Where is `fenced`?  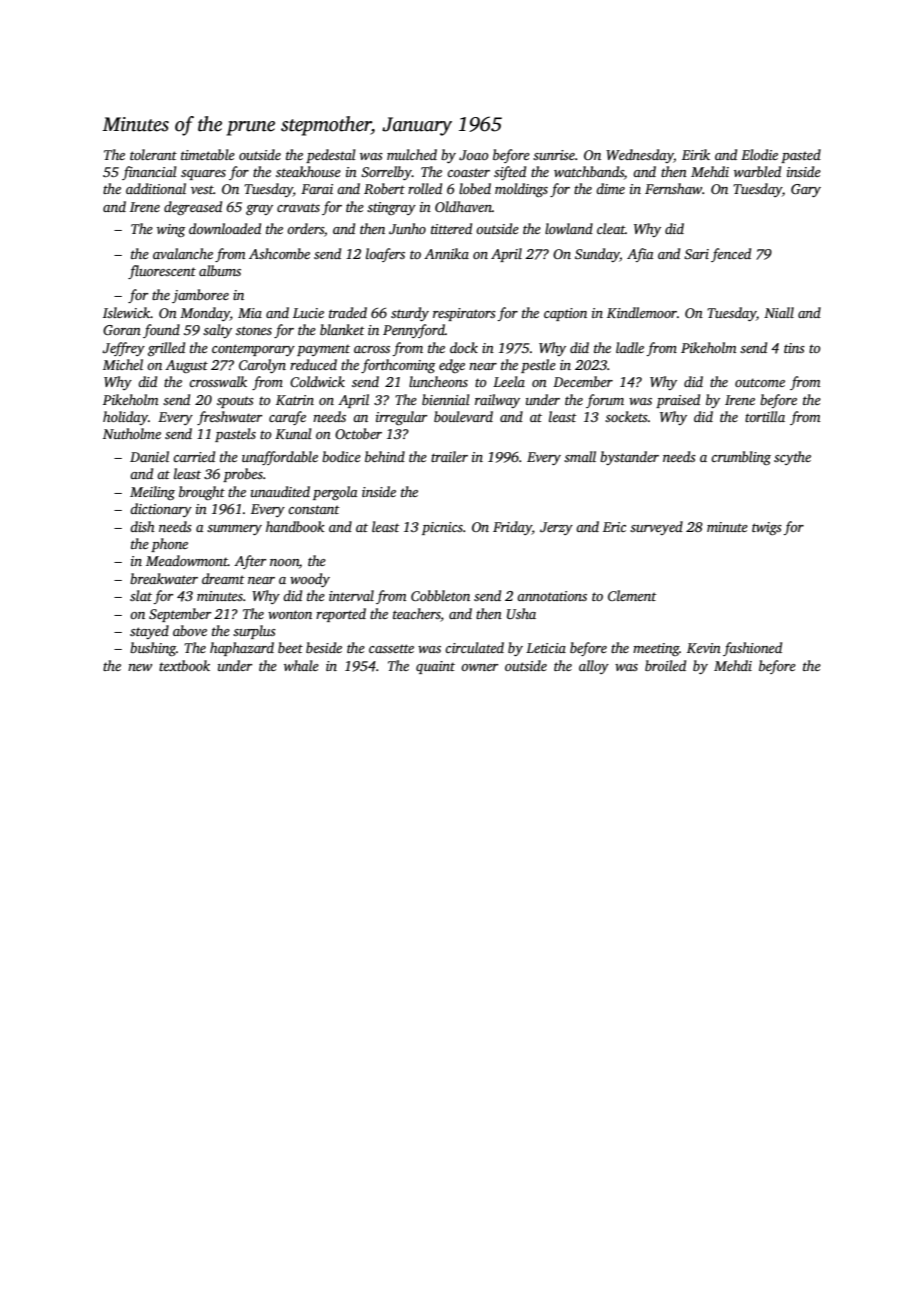 fenced is located at coordinates (731, 255).
